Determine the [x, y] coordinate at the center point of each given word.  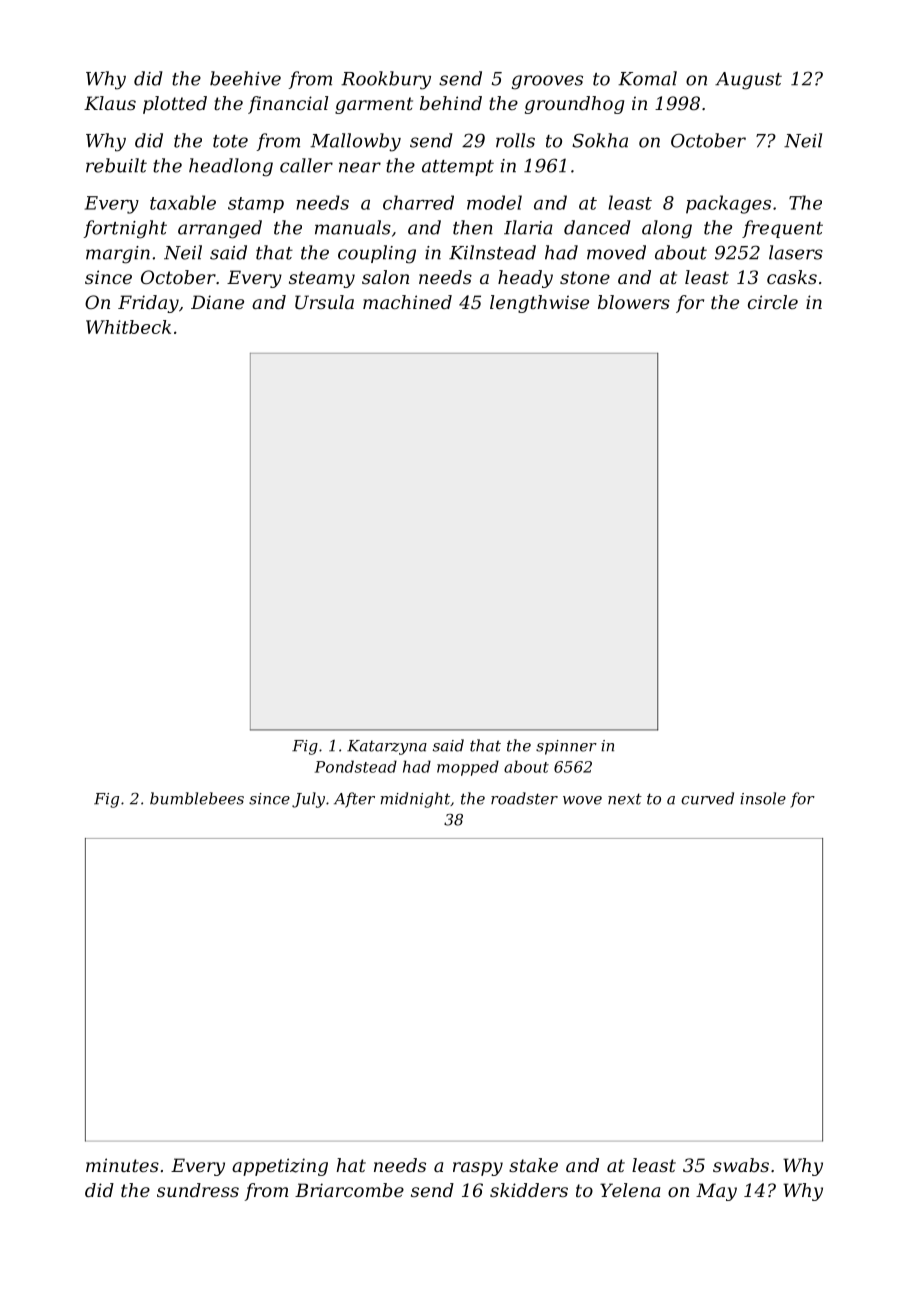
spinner [566, 747]
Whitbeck [128, 327]
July [308, 800]
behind [451, 103]
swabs [741, 1165]
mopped [468, 768]
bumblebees [197, 798]
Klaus [110, 103]
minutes [122, 1165]
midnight [415, 800]
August [748, 81]
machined [407, 302]
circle [773, 302]
